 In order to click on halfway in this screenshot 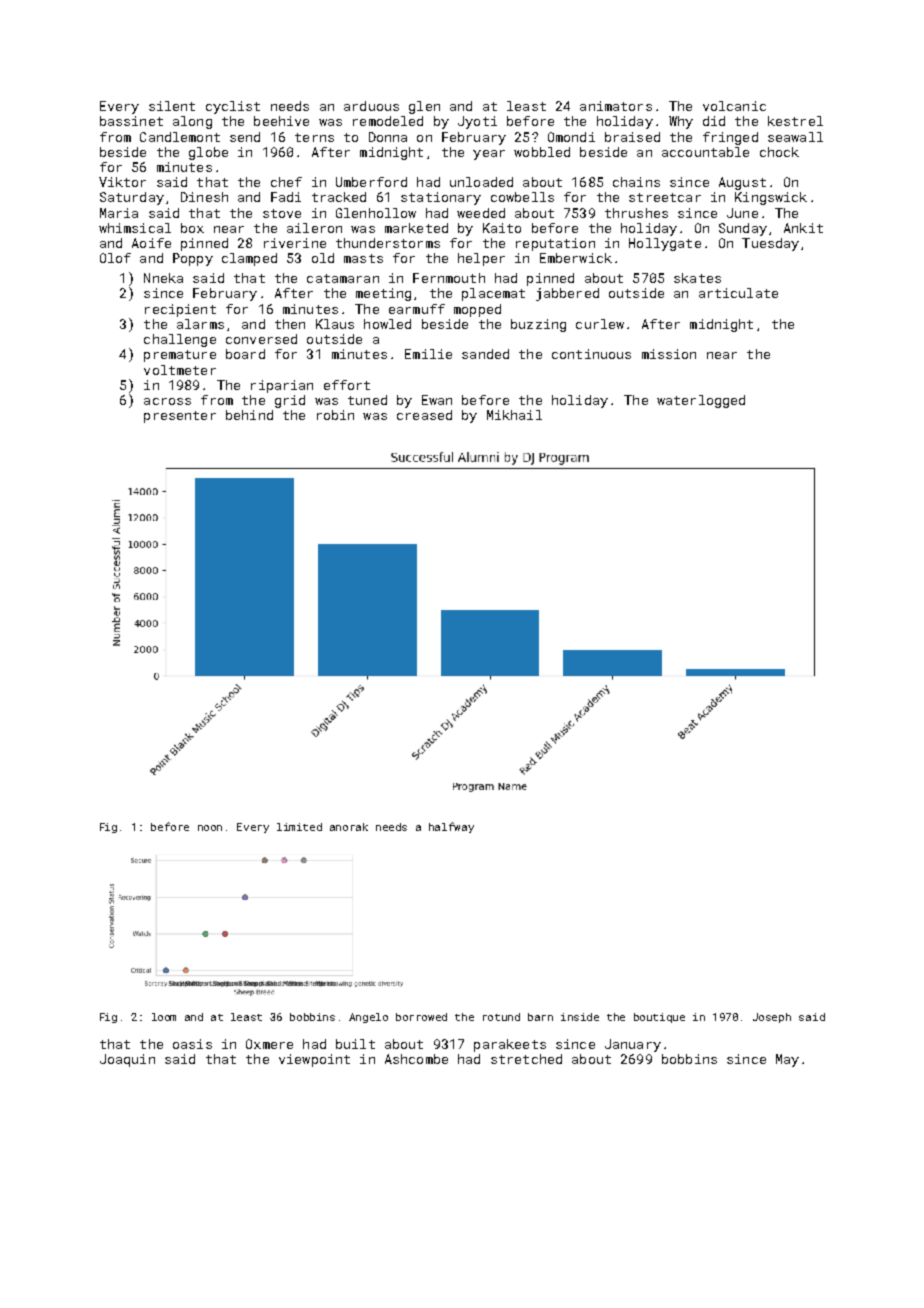, I will do `click(451, 827)`.
